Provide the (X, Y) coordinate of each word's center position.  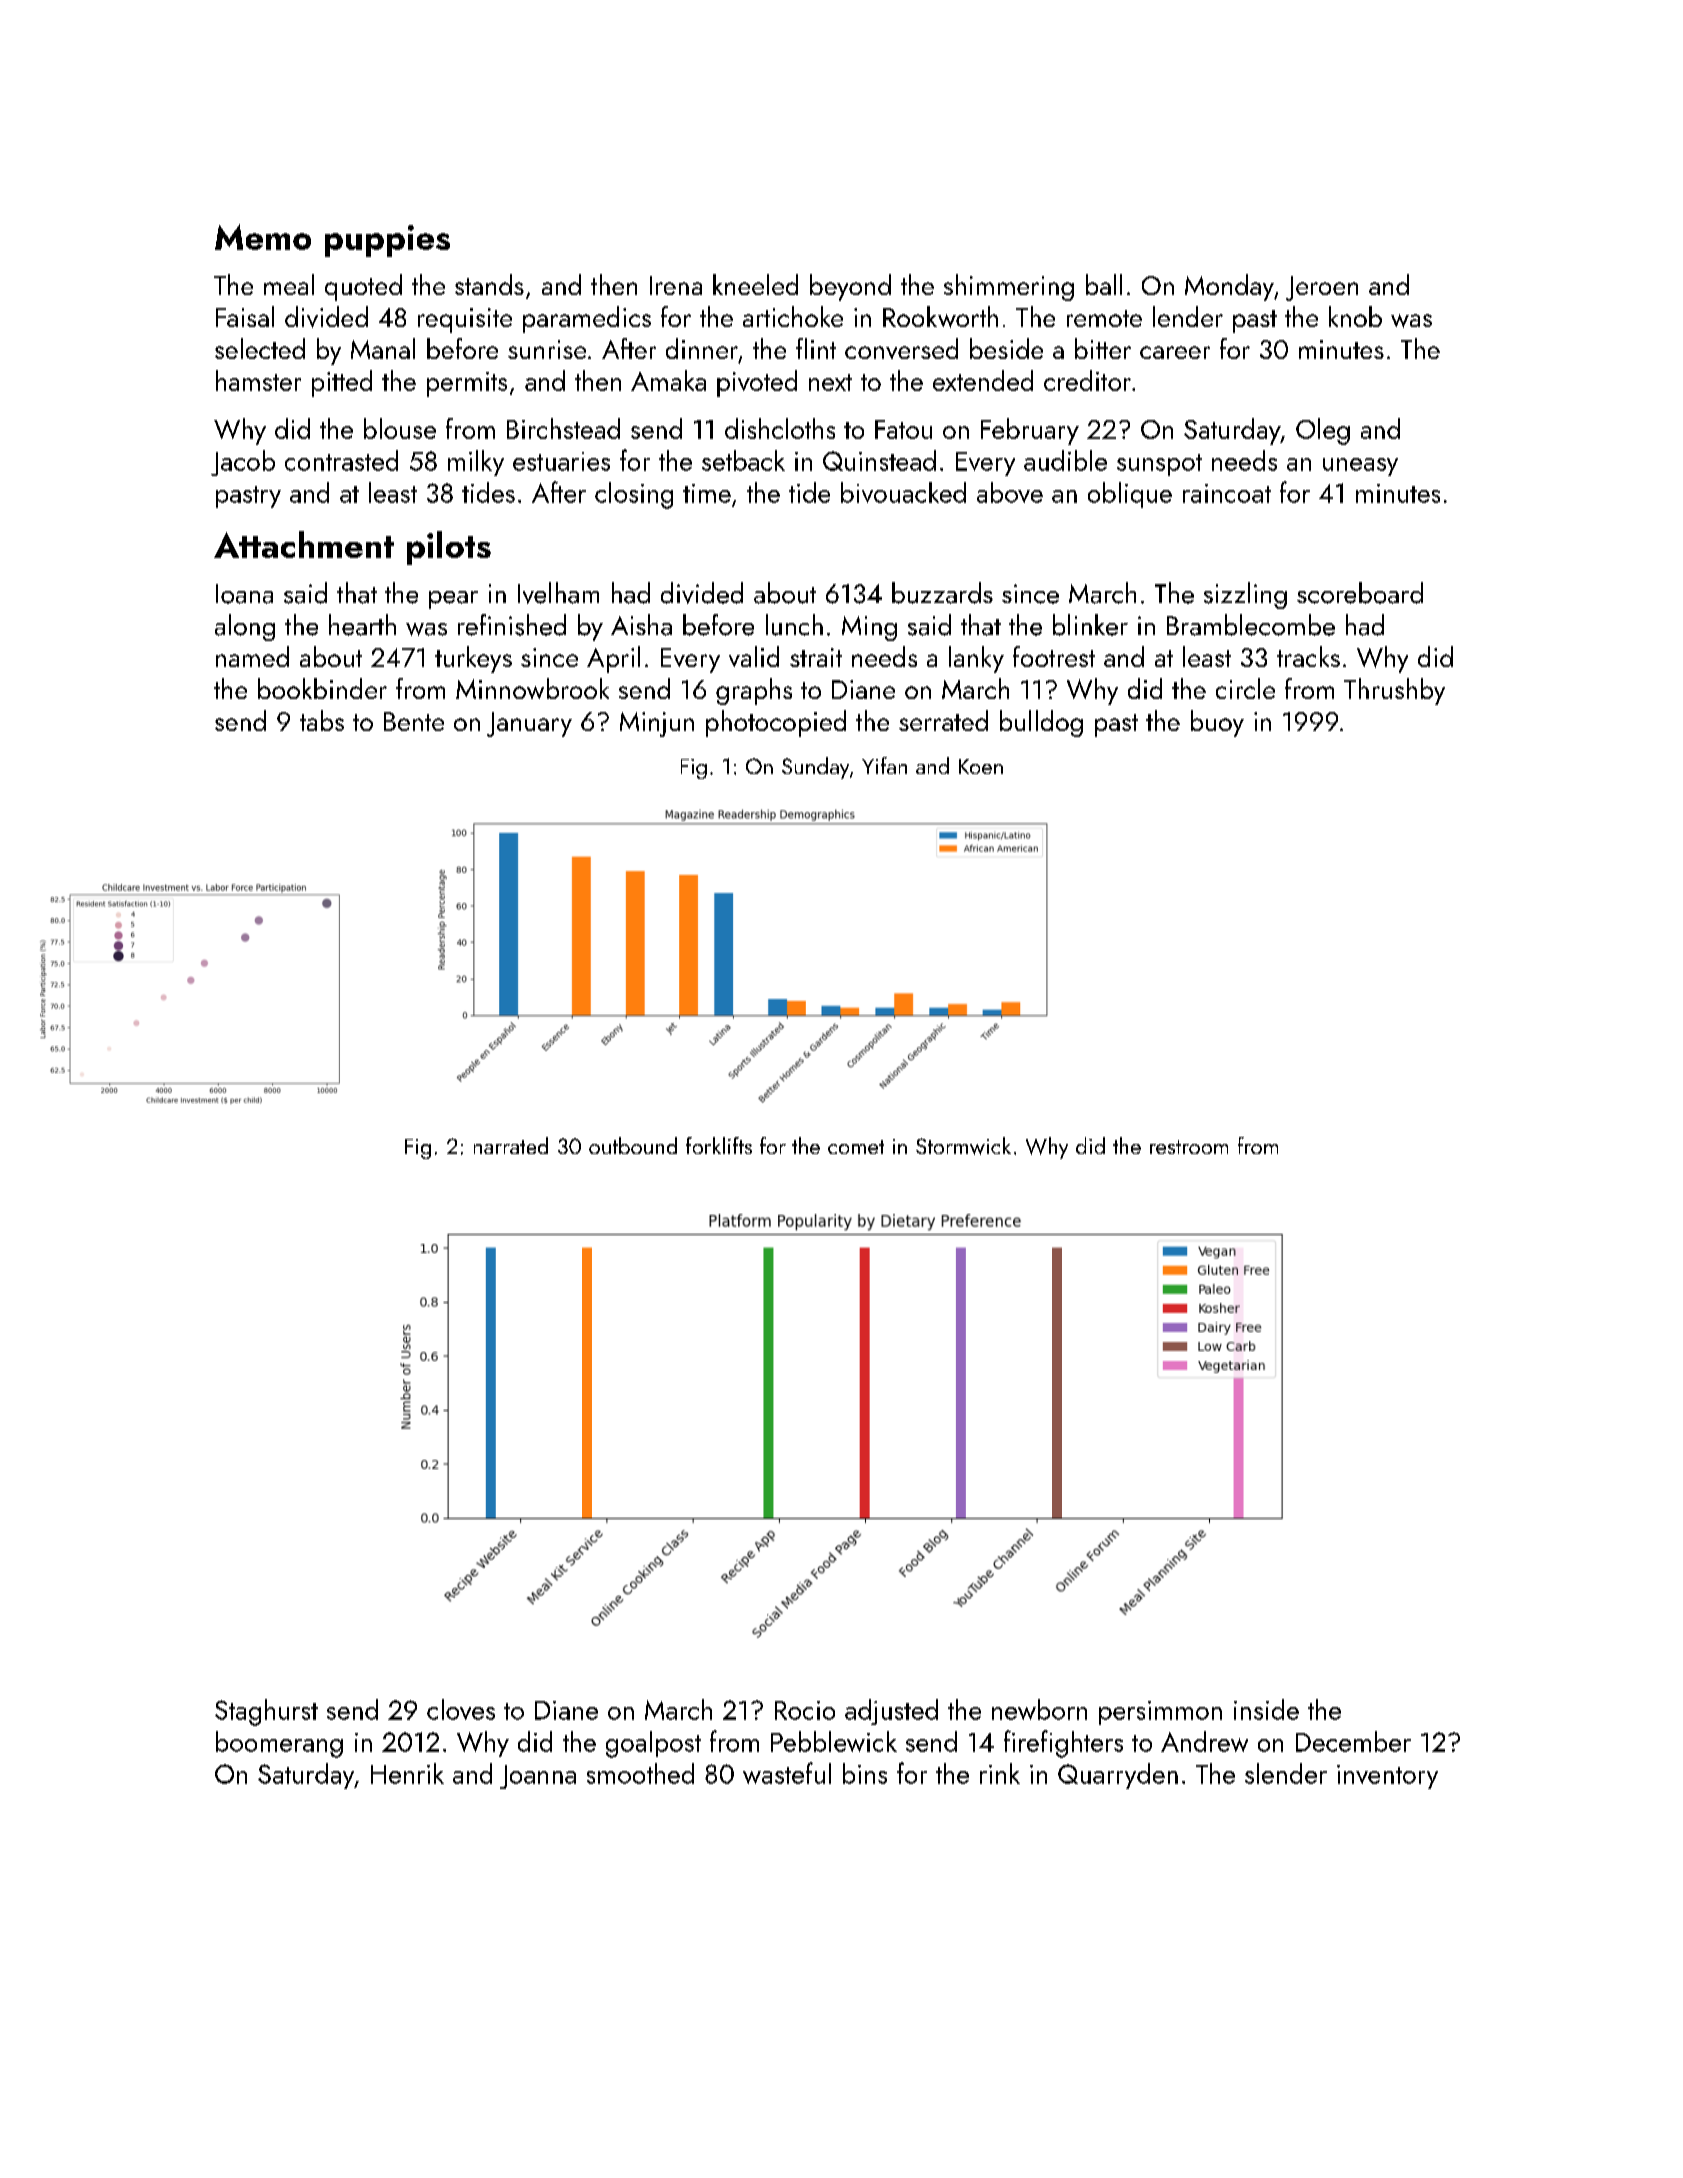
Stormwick (963, 1146)
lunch (794, 625)
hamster (258, 380)
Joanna (538, 1777)
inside (1266, 1709)
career (1175, 352)
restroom (1189, 1147)
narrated (511, 1145)
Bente (414, 721)
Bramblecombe (1251, 625)
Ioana (244, 594)
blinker (1090, 625)
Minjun (657, 724)
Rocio (805, 1710)
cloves (461, 1709)
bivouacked (903, 492)
